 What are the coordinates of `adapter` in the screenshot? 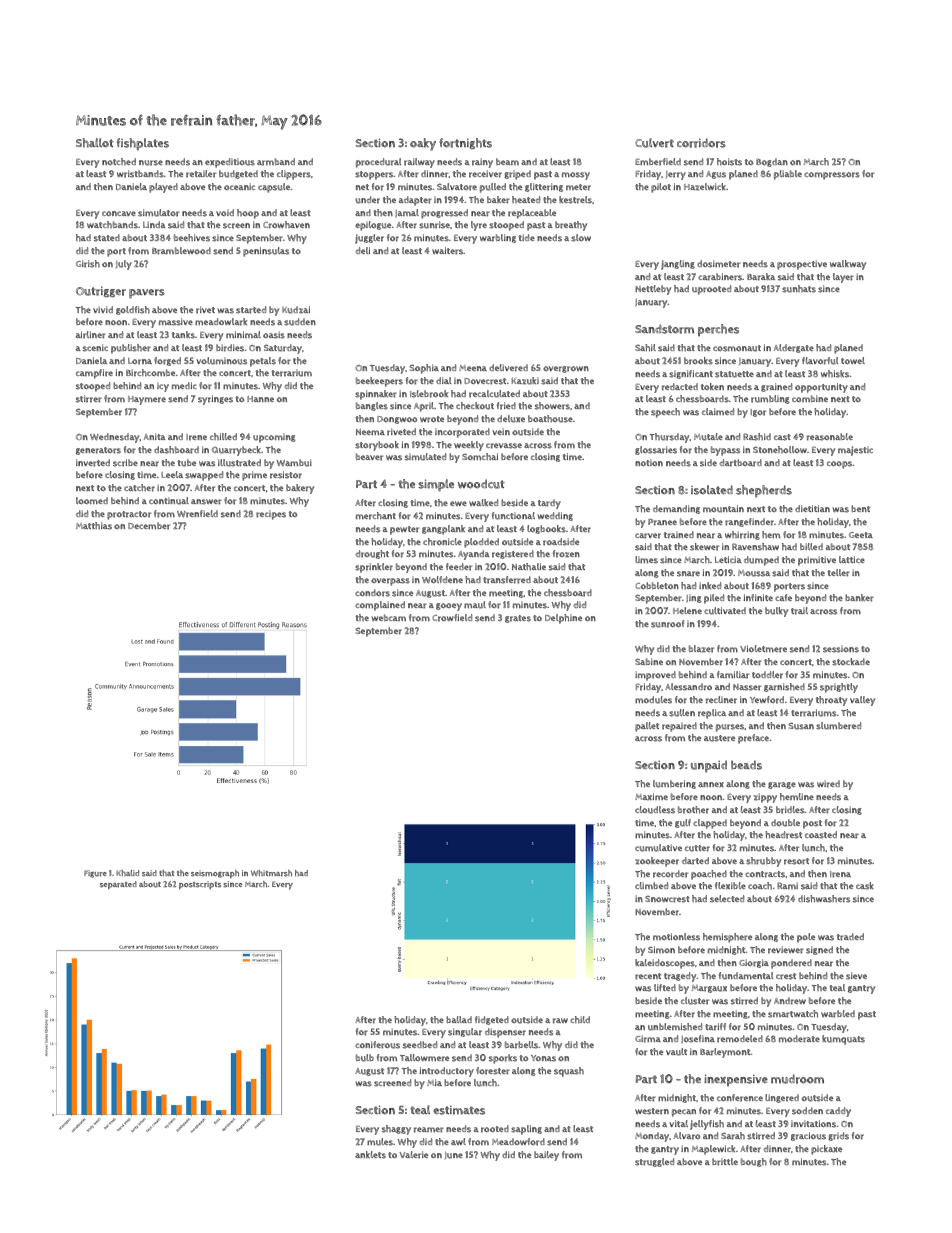 It's located at (415, 201).
